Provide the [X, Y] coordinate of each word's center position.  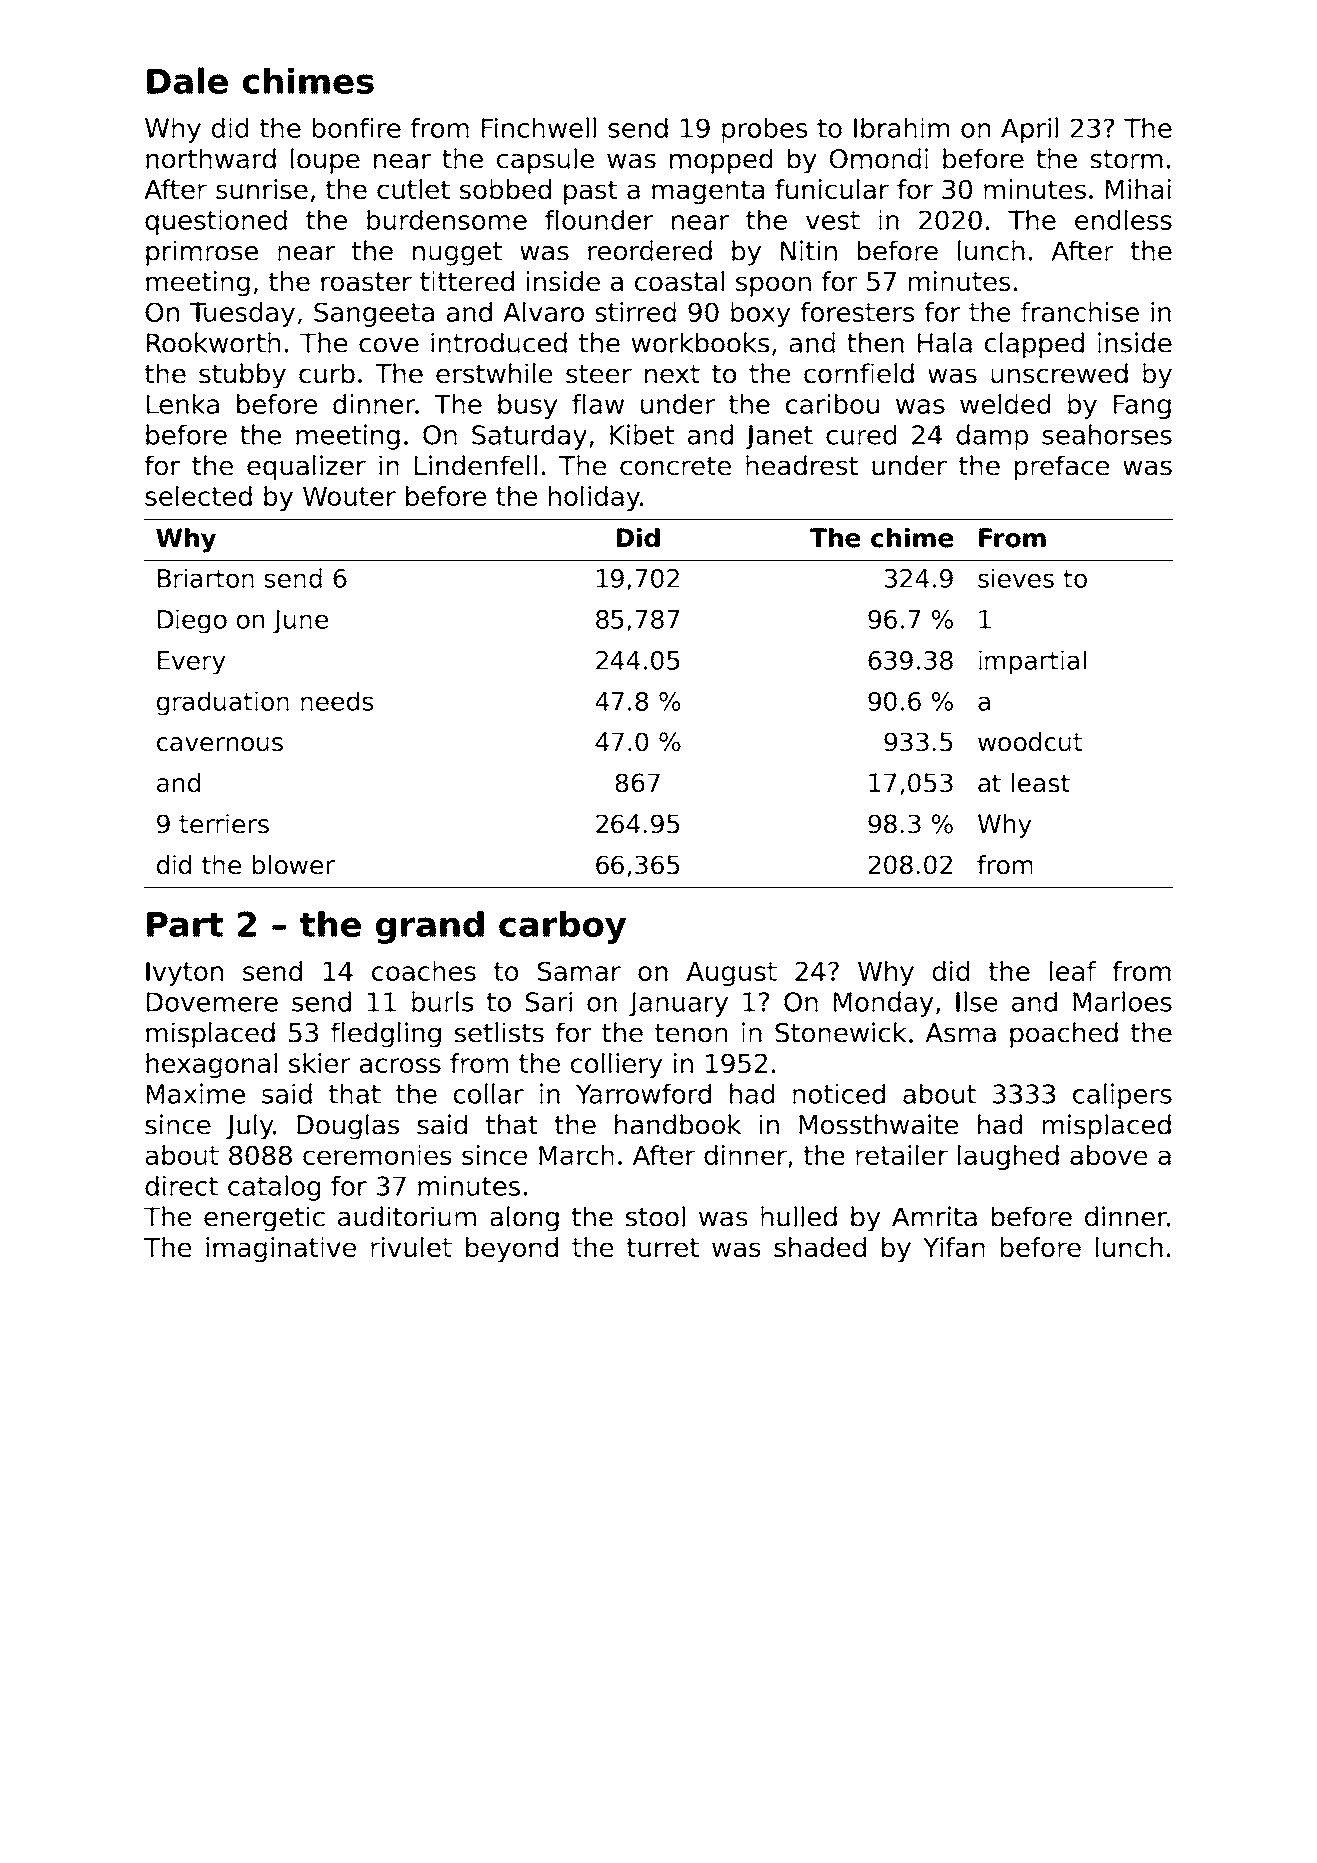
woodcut [1030, 742]
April [1029, 130]
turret [663, 1248]
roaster [366, 282]
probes [764, 130]
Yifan [954, 1247]
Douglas [348, 1127]
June [300, 622]
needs [337, 701]
